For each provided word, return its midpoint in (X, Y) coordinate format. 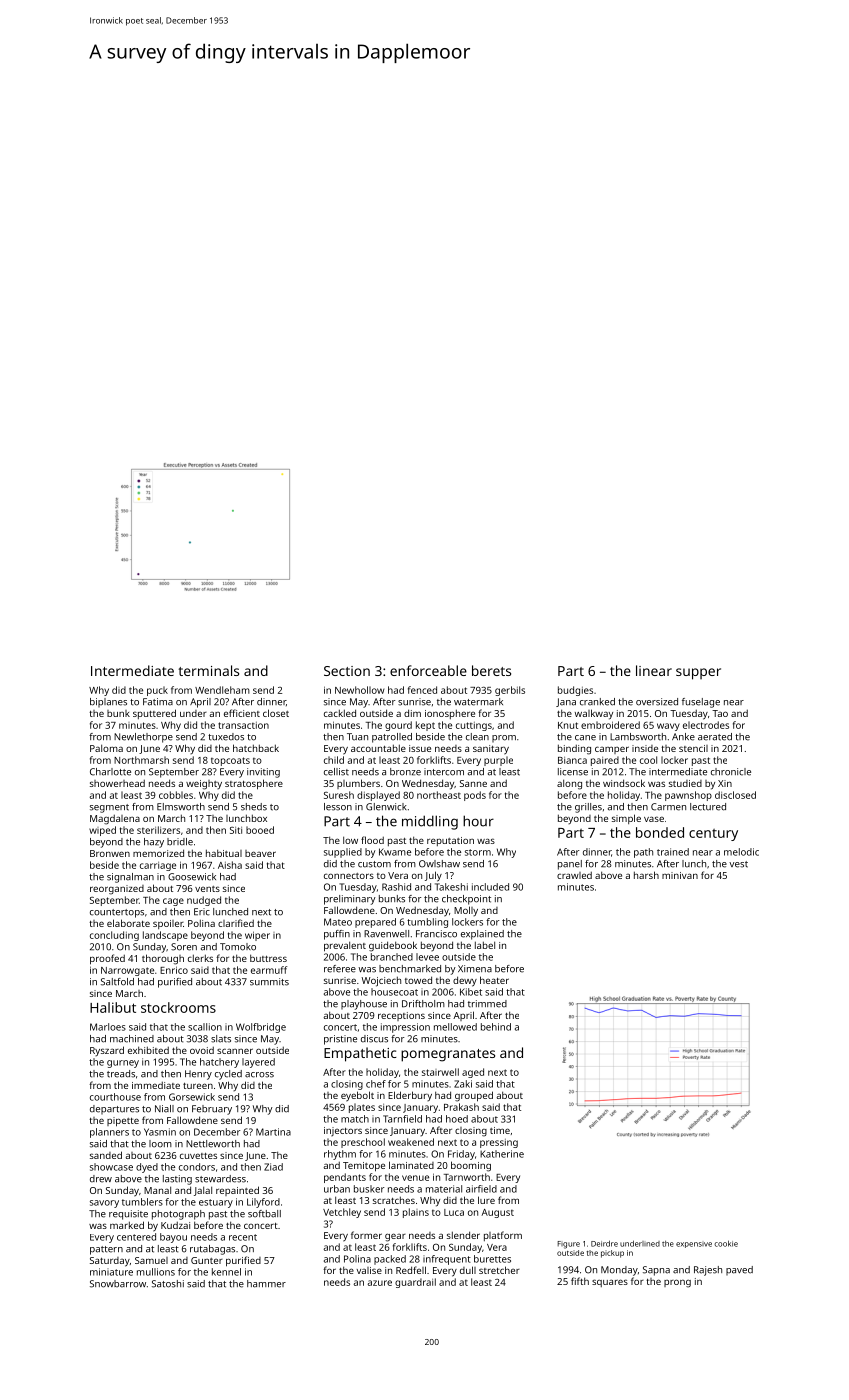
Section (347, 671)
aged (473, 1073)
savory (104, 1204)
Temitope (364, 1167)
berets (491, 670)
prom (504, 738)
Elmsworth (181, 807)
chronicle (731, 772)
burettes (492, 1259)
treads (121, 1074)
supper (698, 674)
